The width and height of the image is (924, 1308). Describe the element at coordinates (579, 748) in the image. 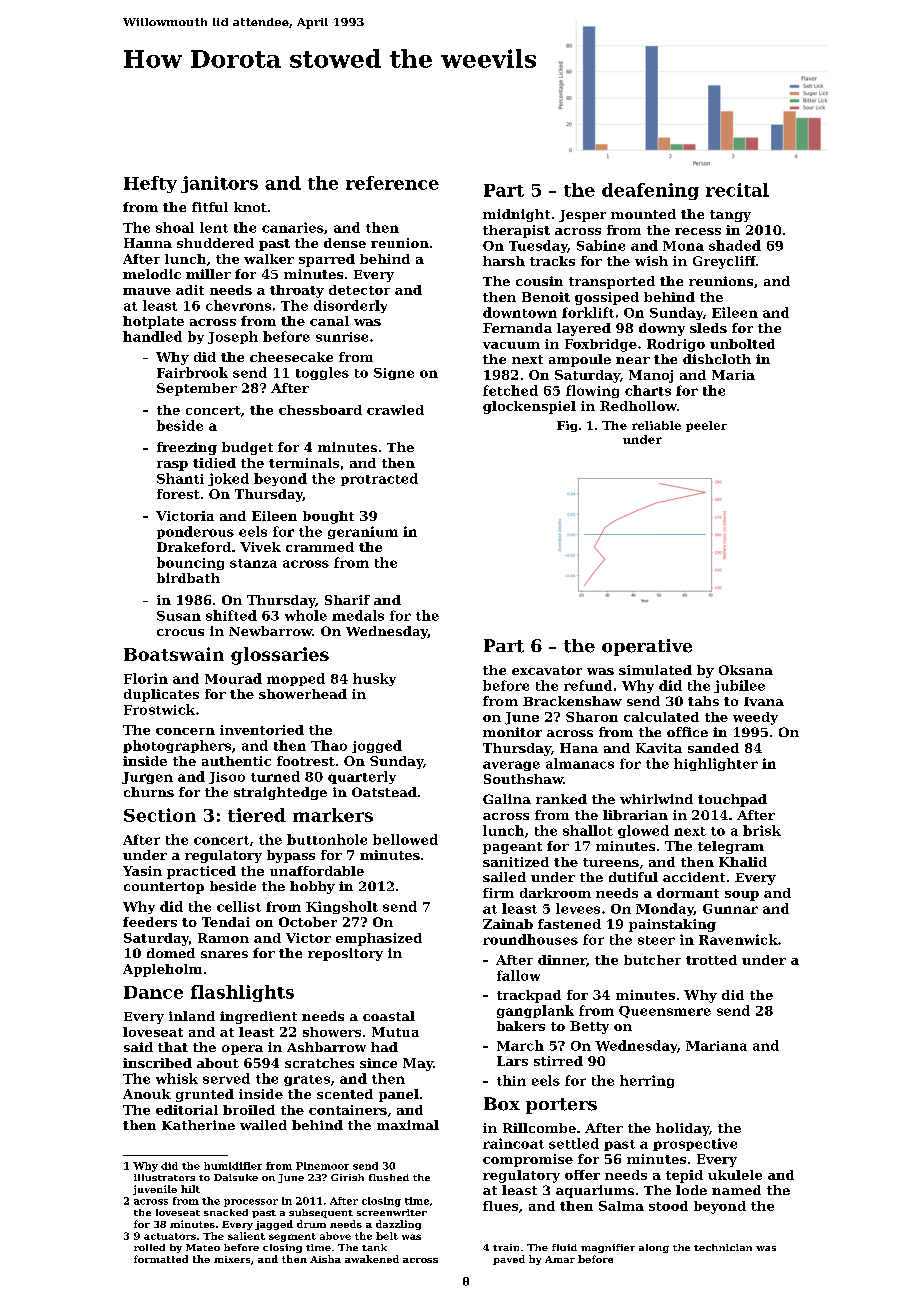

I see `Hana` at that location.
